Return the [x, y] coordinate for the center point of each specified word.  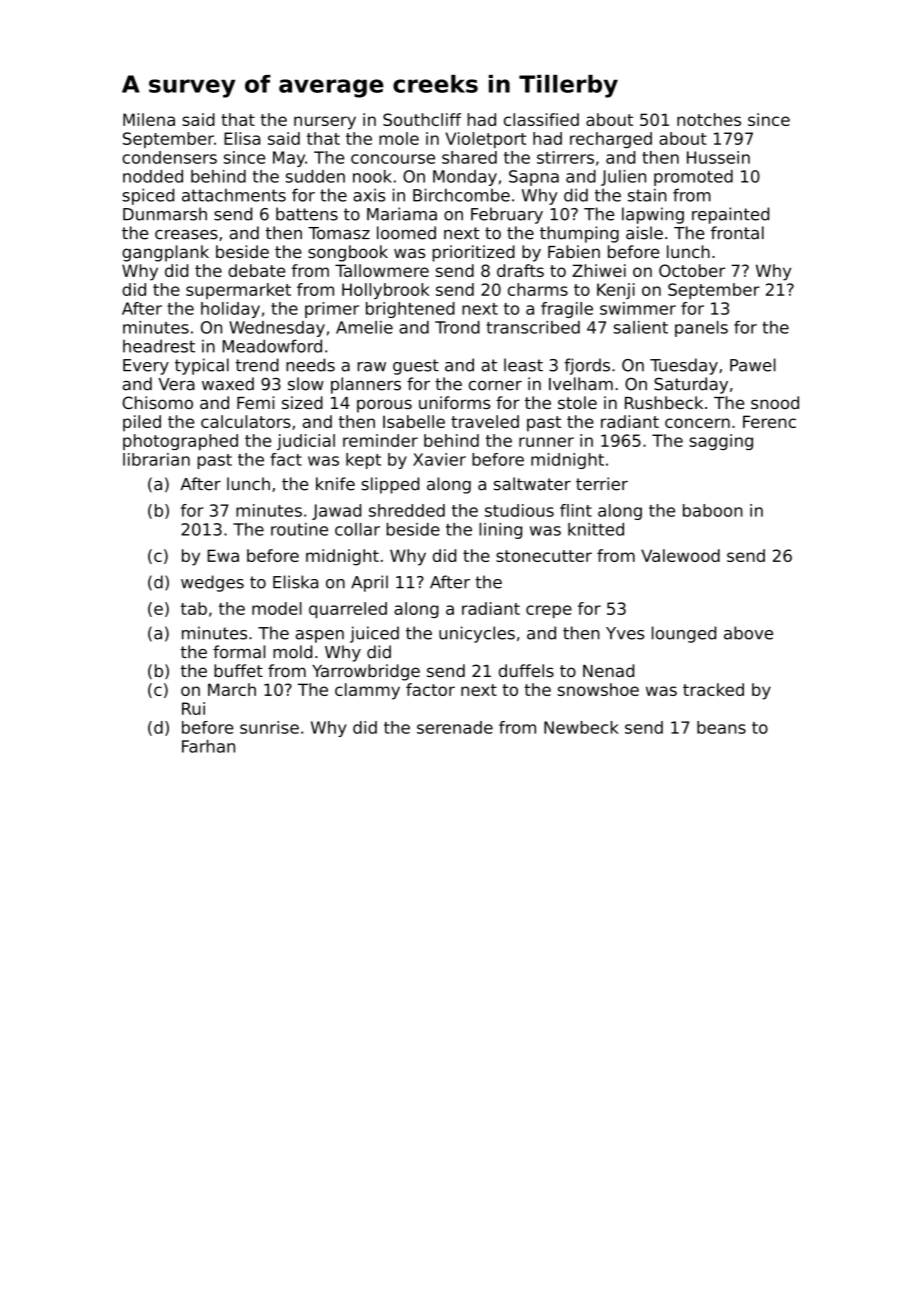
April [369, 583]
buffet [238, 670]
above [748, 633]
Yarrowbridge [366, 672]
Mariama [402, 214]
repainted [730, 215]
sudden [315, 176]
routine [299, 529]
